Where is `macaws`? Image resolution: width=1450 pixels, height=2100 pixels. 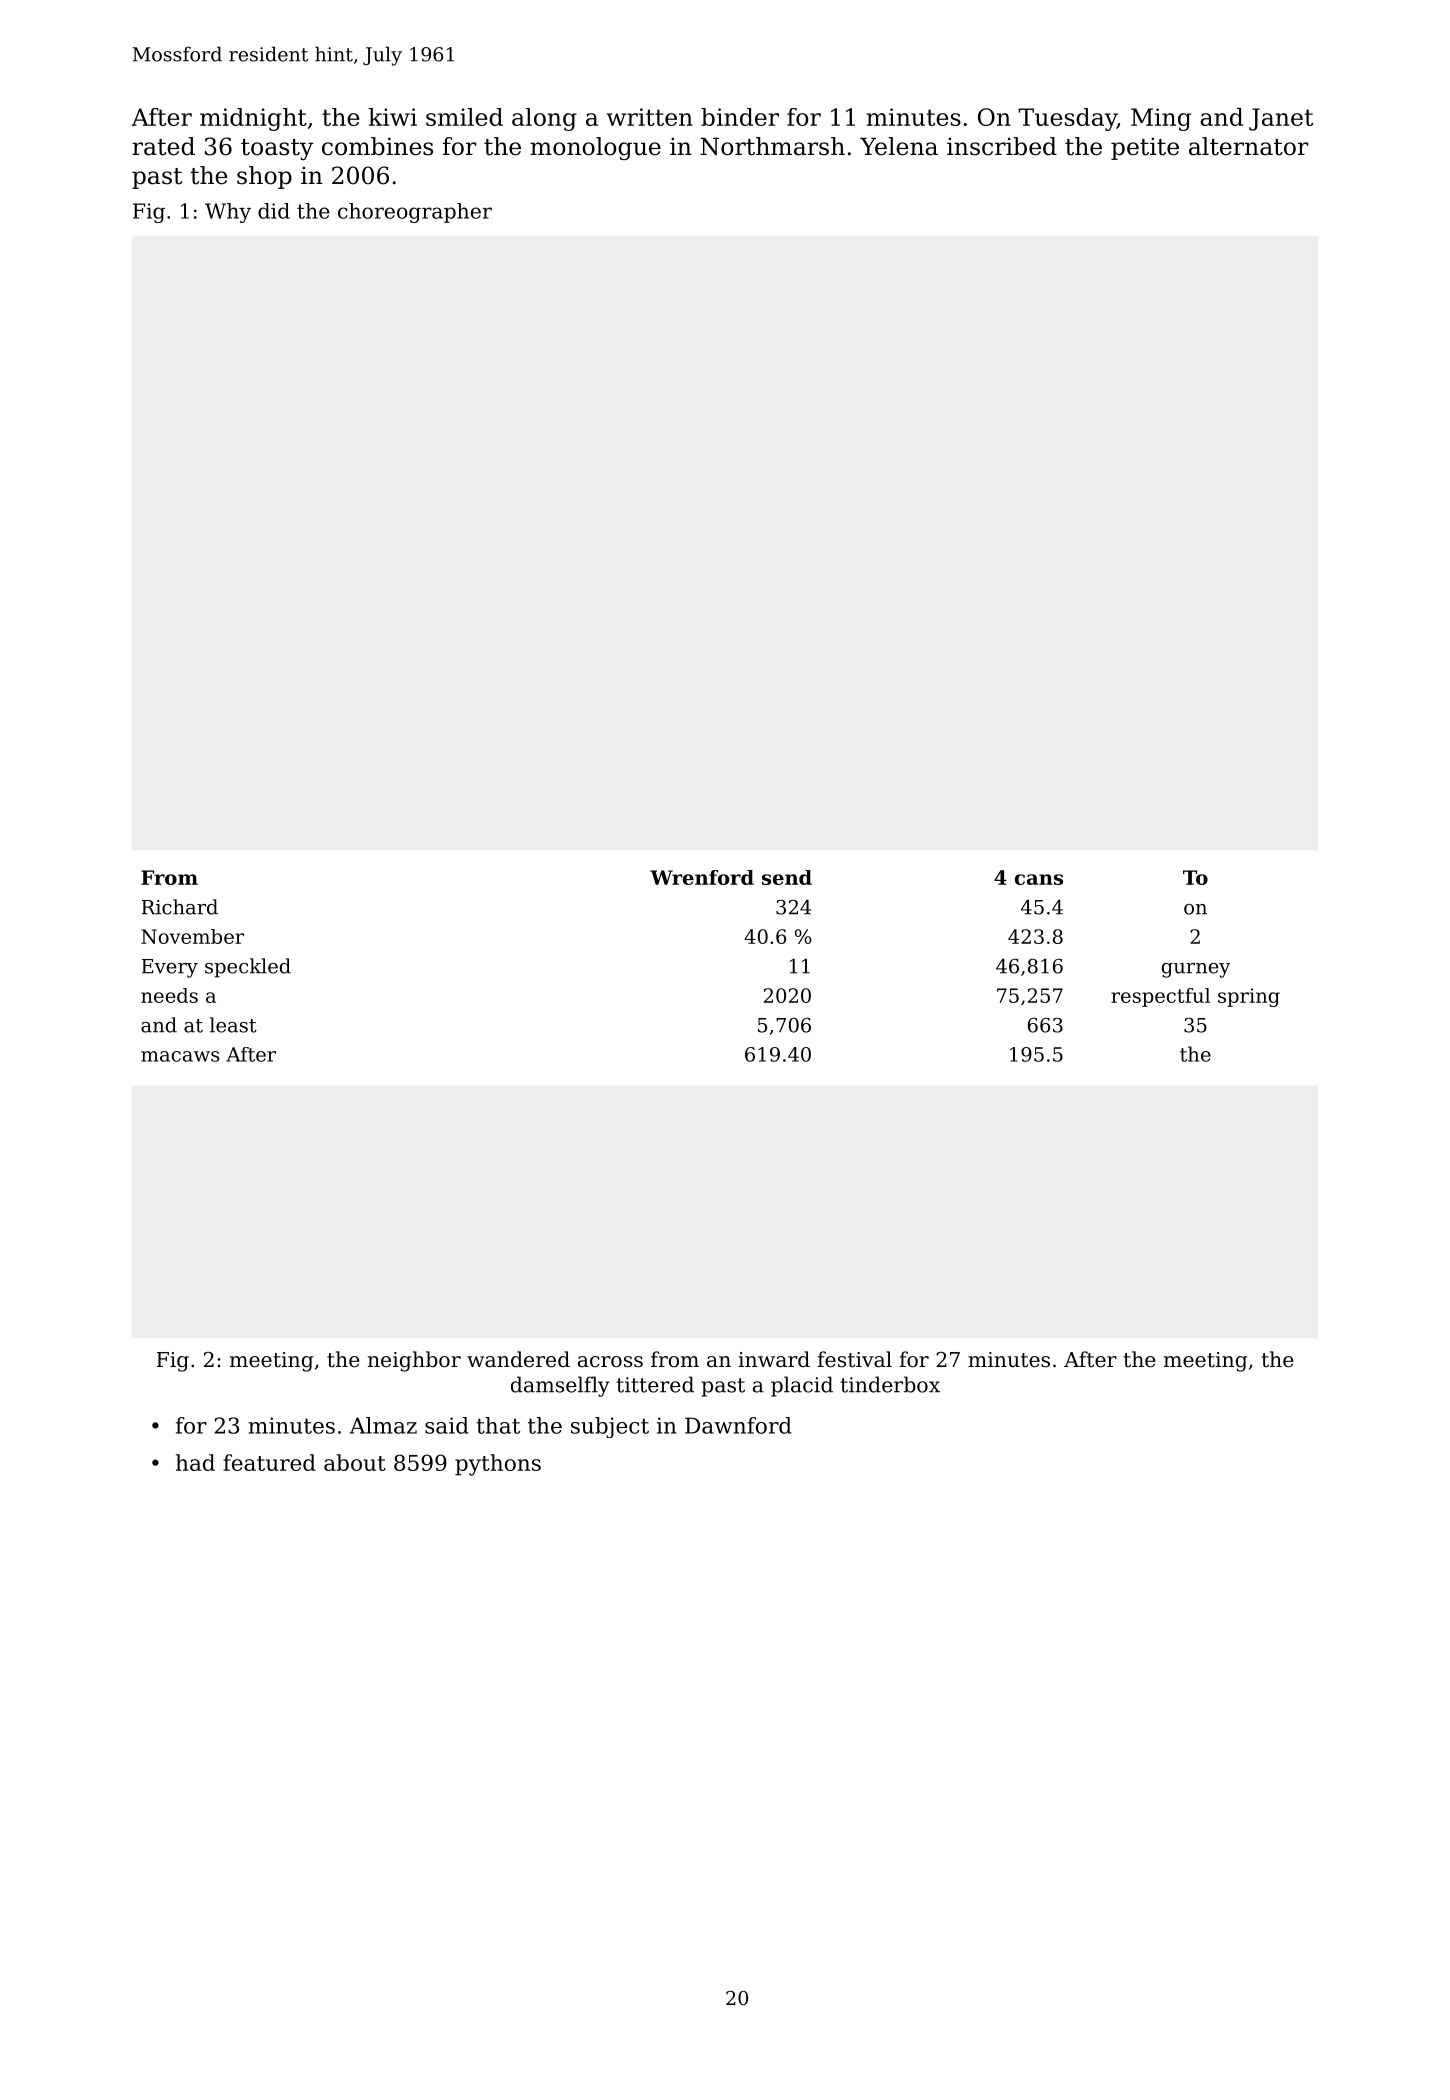 macaws is located at coordinates (180, 1056).
